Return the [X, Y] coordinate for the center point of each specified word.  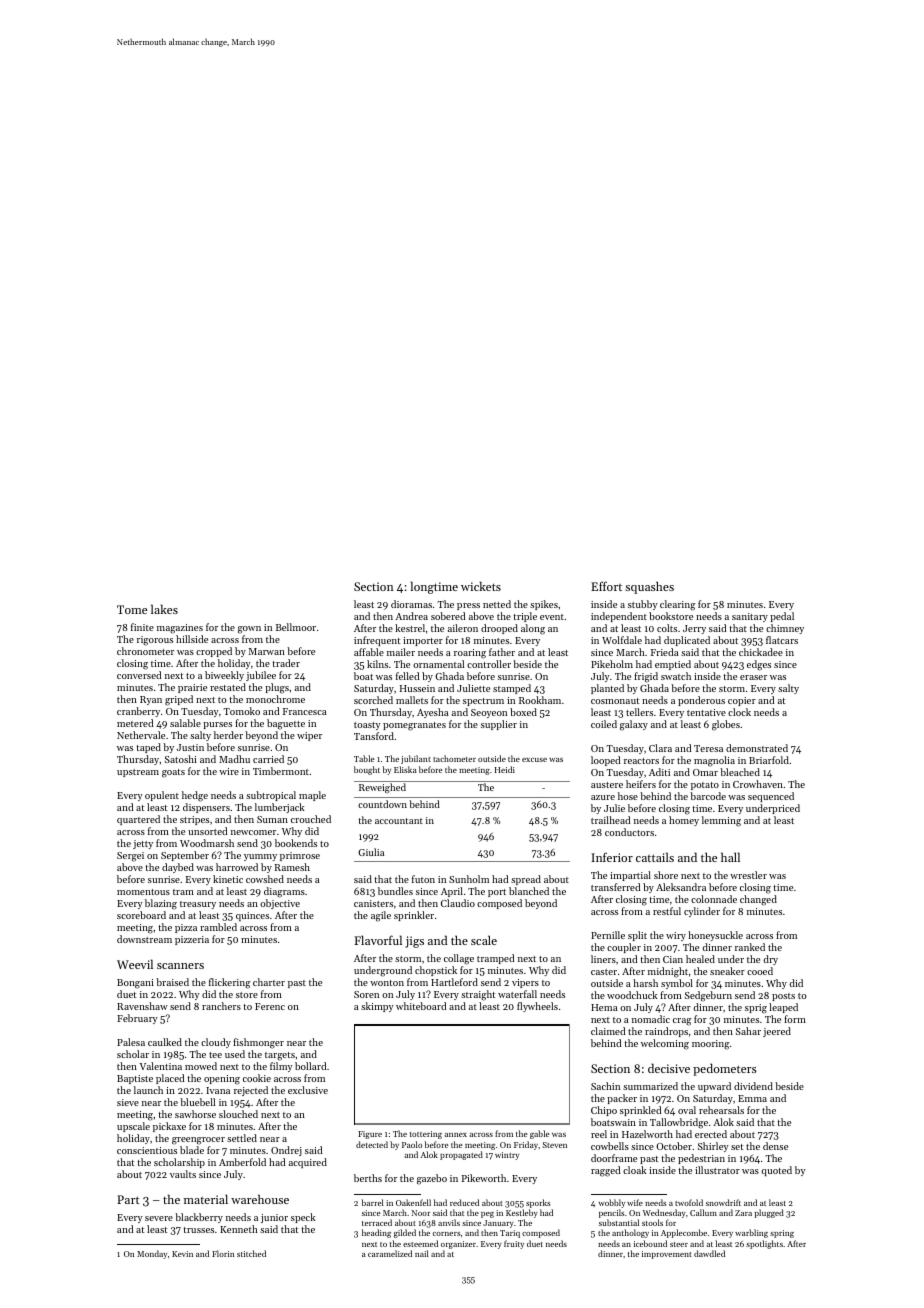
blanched [529, 891]
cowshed [265, 879]
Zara [743, 1213]
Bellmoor [296, 627]
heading [376, 1233]
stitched [251, 1253]
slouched [238, 1114]
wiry [676, 936]
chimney [785, 629]
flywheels [537, 1007]
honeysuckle [715, 936]
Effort [606, 586]
